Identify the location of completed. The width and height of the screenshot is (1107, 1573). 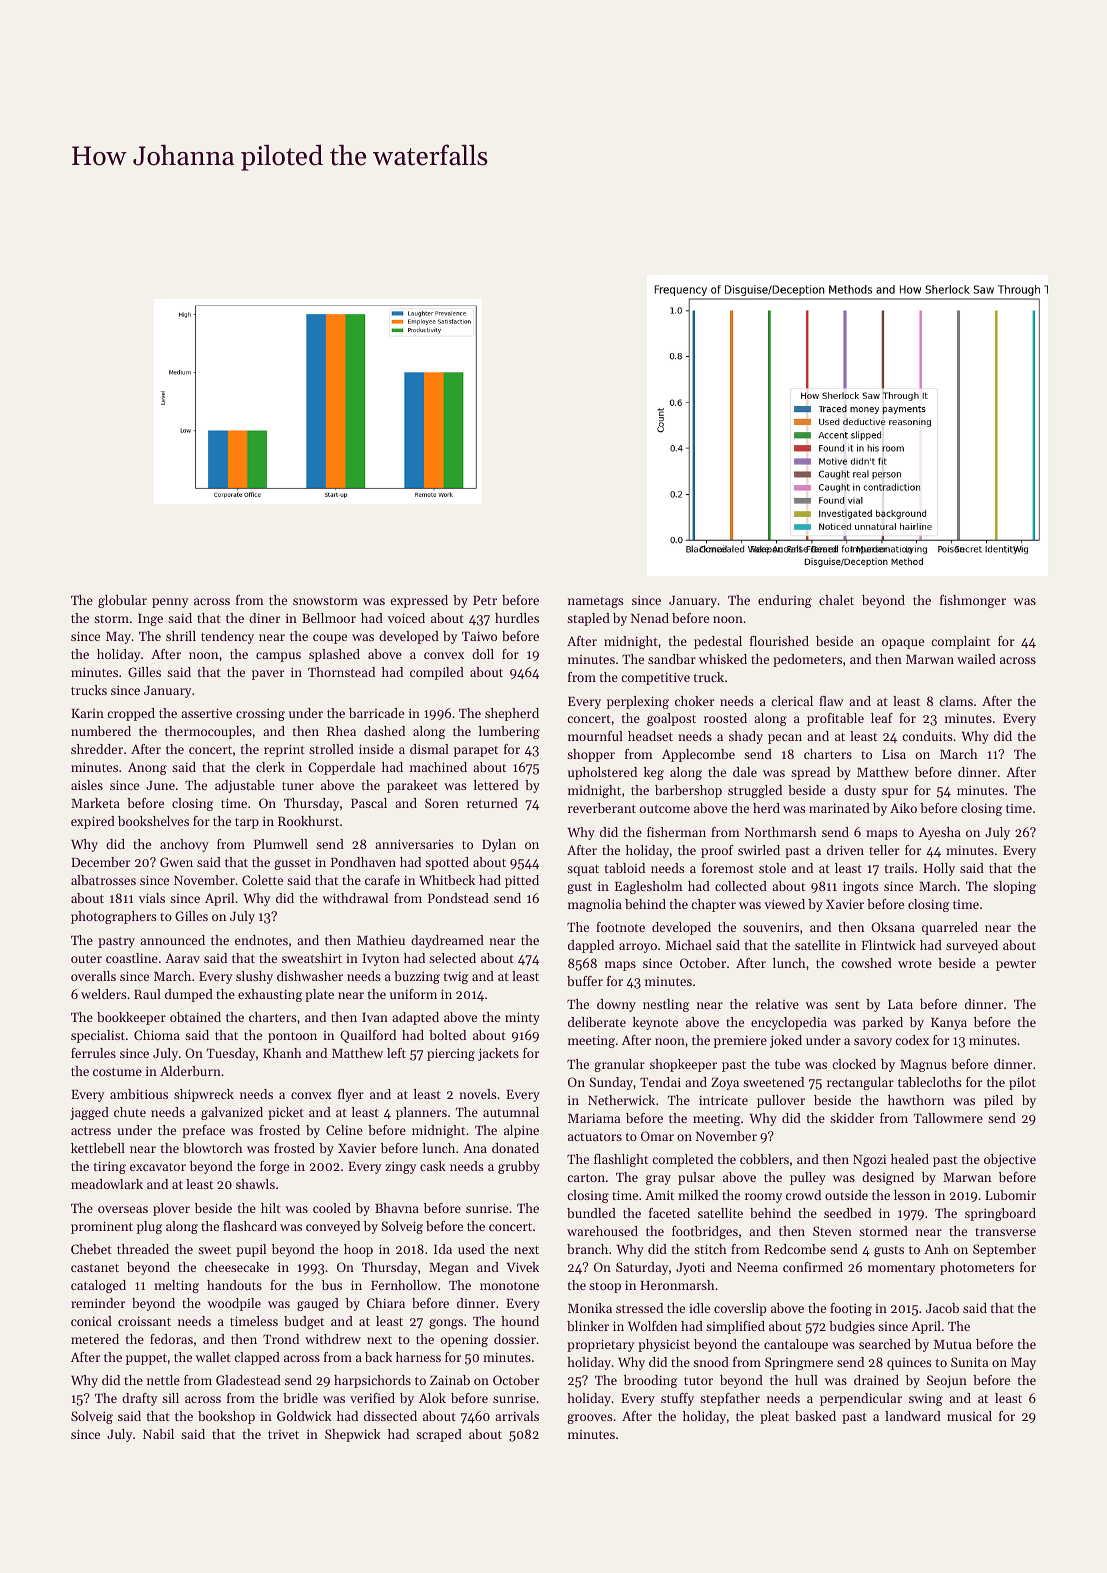
(682, 1160).
